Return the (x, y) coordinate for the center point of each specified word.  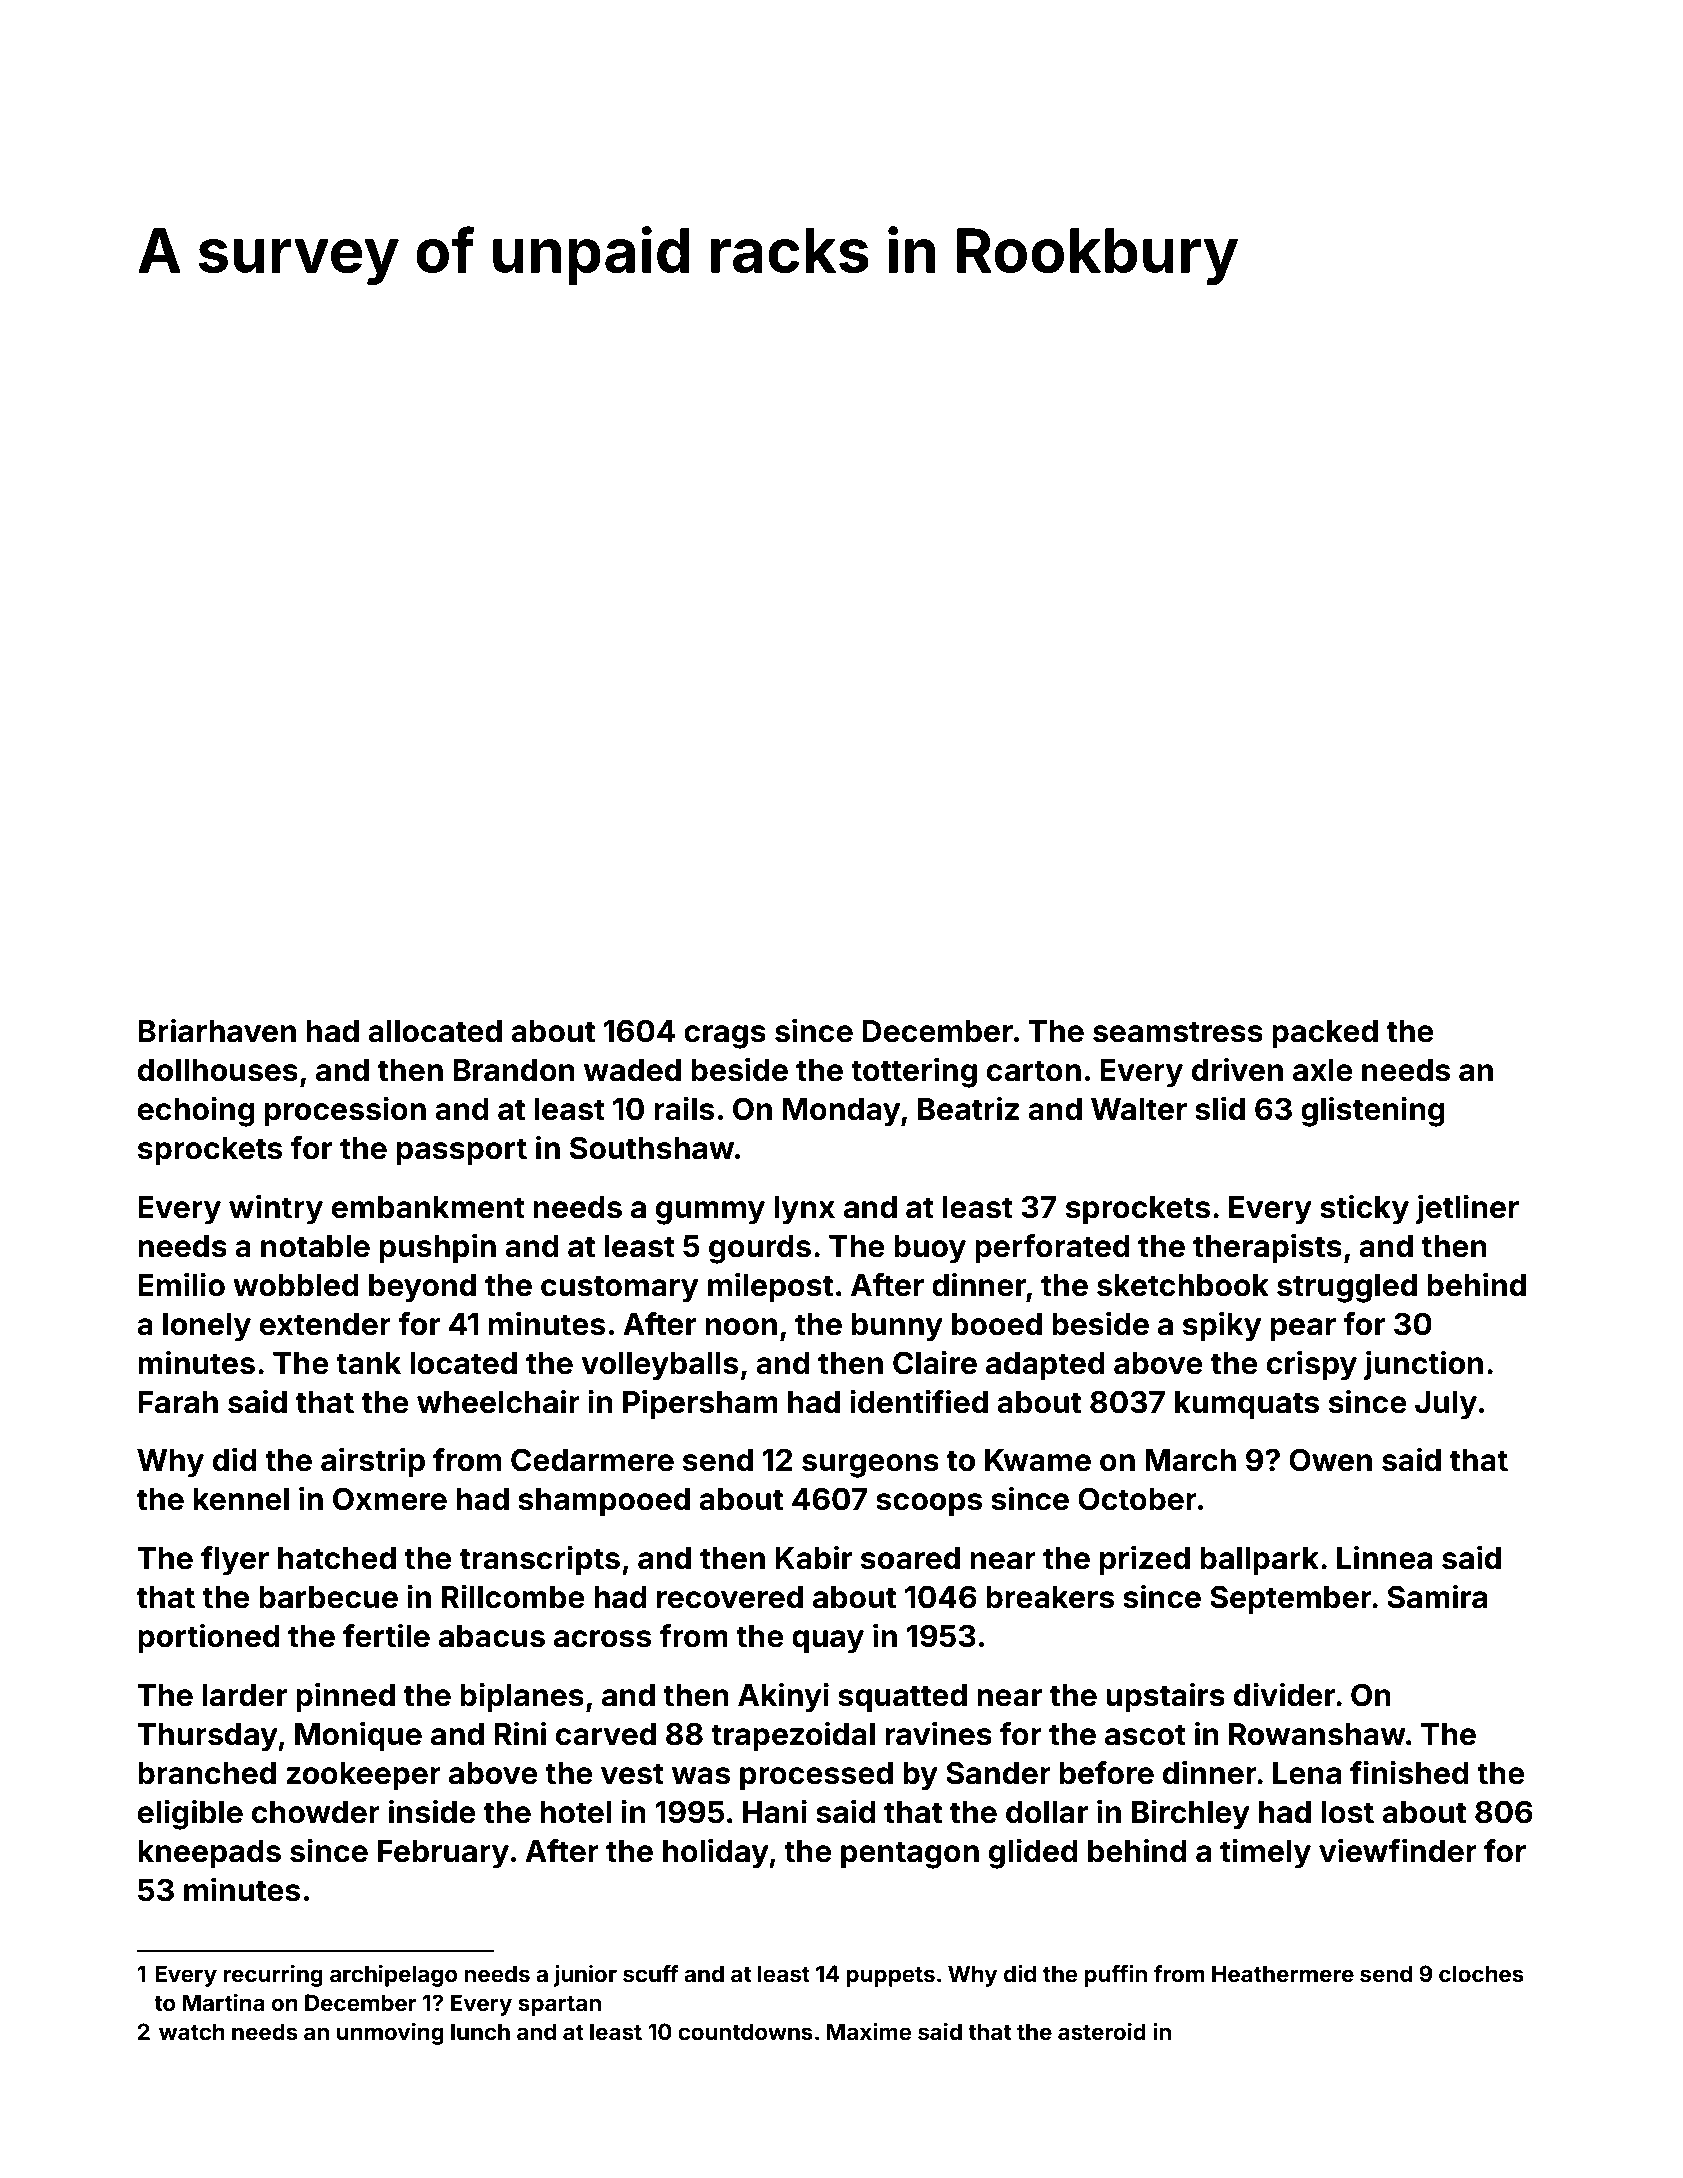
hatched (337, 1558)
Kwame (1038, 1460)
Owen (1330, 1460)
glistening (1373, 1112)
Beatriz (968, 1109)
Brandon (514, 1070)
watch (192, 2031)
